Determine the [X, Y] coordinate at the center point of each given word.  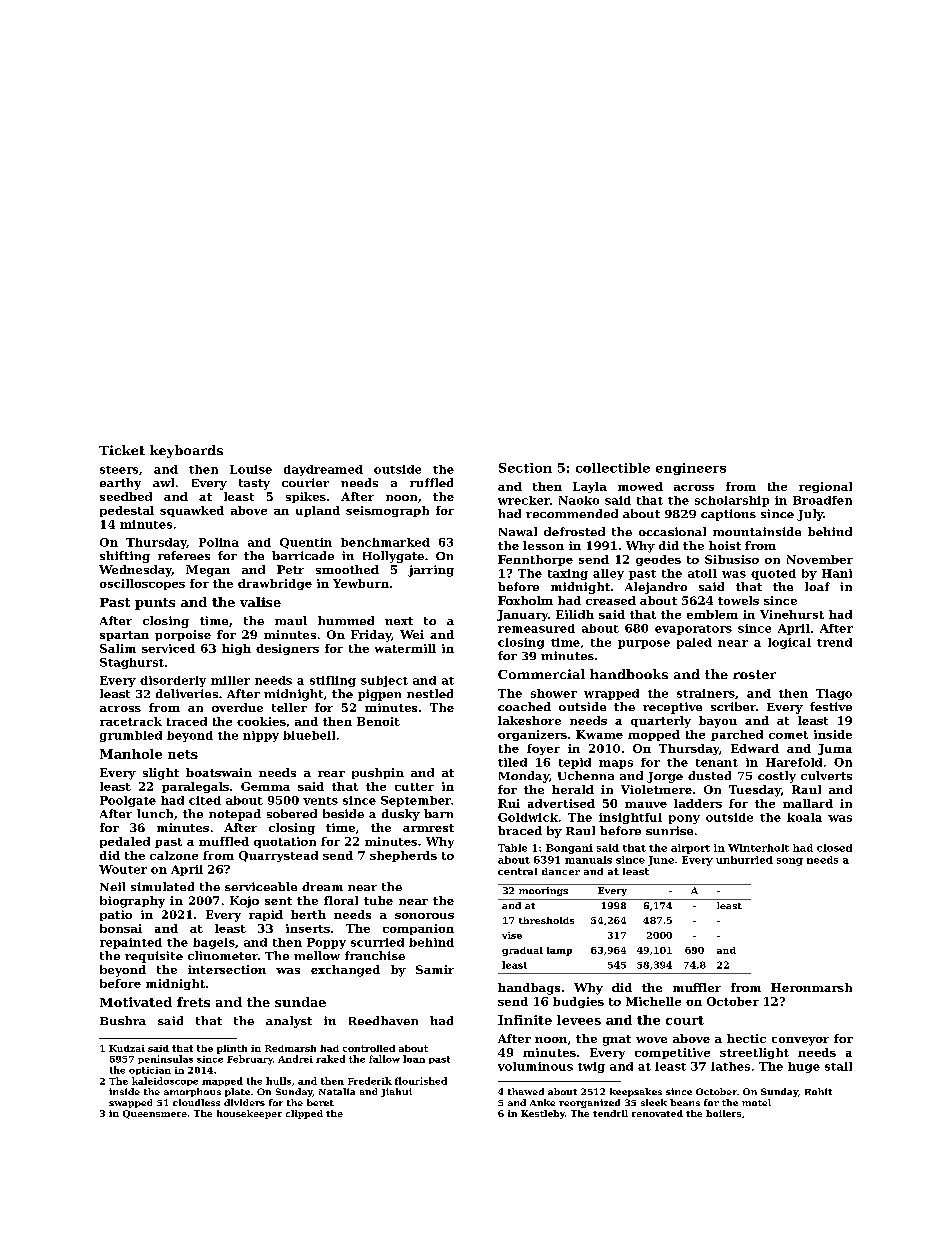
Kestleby [543, 1114]
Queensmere [155, 1114]
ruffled [431, 482]
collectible [613, 468]
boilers [723, 1113]
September [416, 801]
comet [788, 735]
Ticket [122, 450]
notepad [235, 815]
